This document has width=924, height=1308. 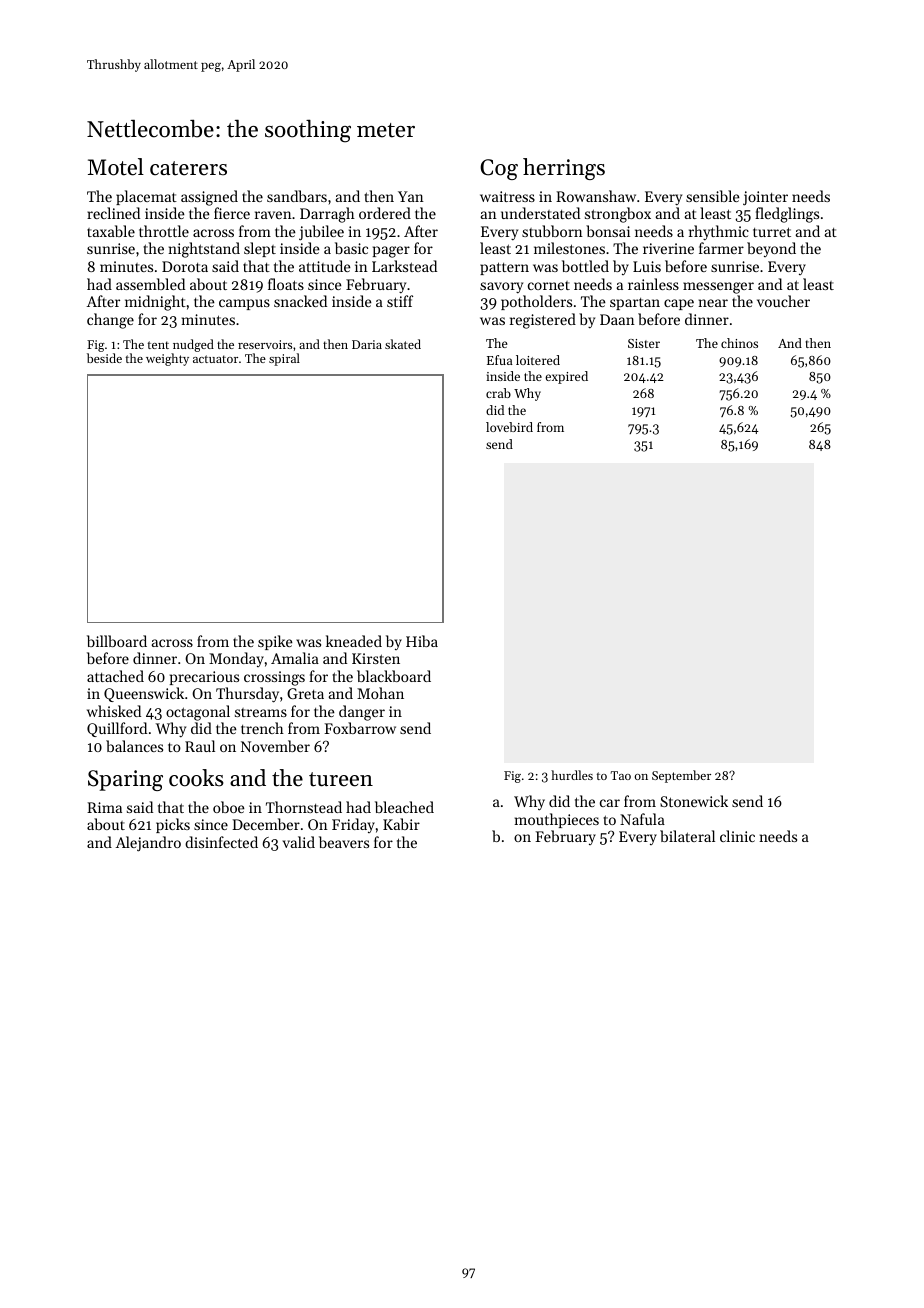 What do you see at coordinates (411, 196) in the document?
I see `Yan` at bounding box center [411, 196].
